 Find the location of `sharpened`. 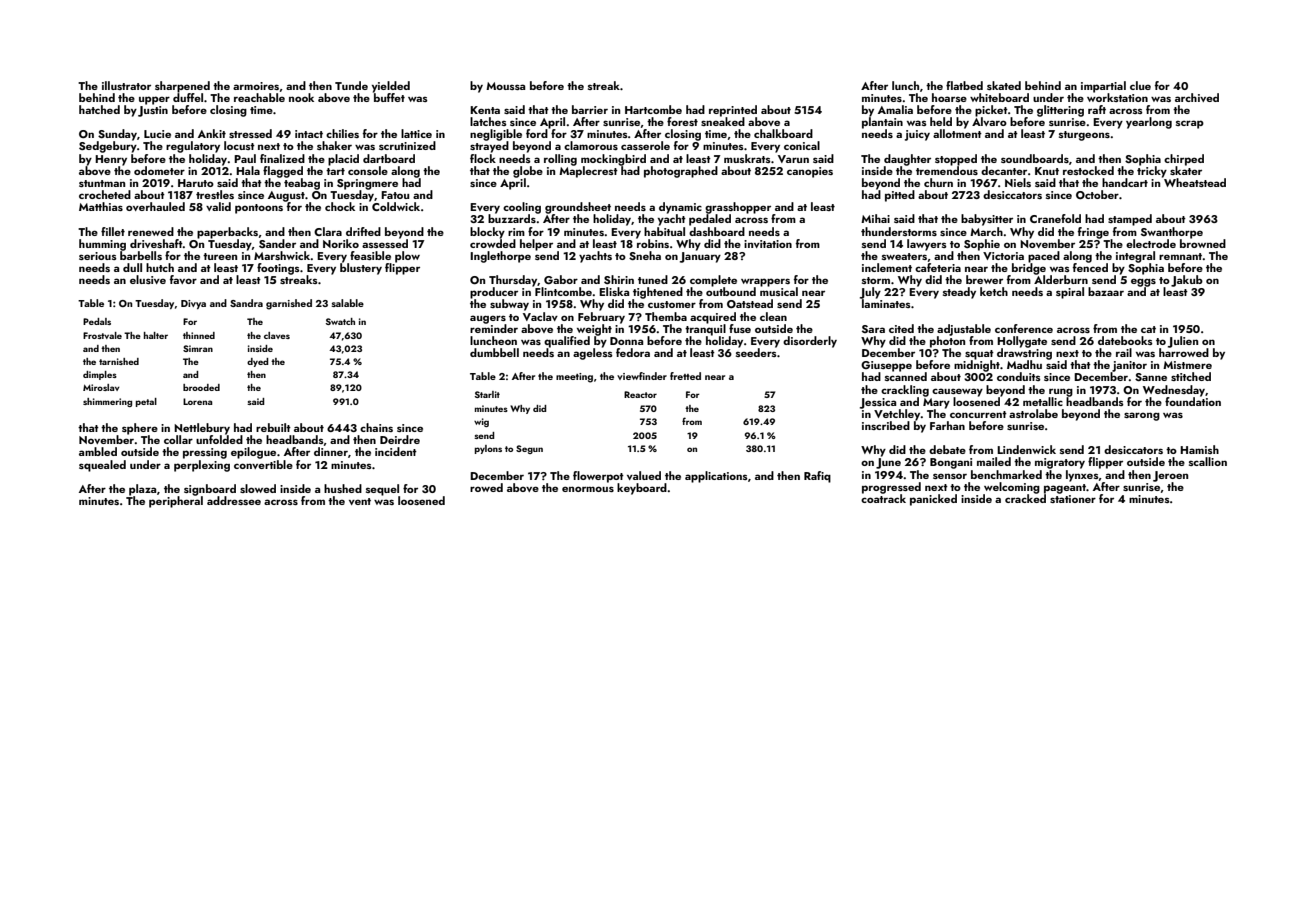

sharpened is located at coordinates (182, 87).
